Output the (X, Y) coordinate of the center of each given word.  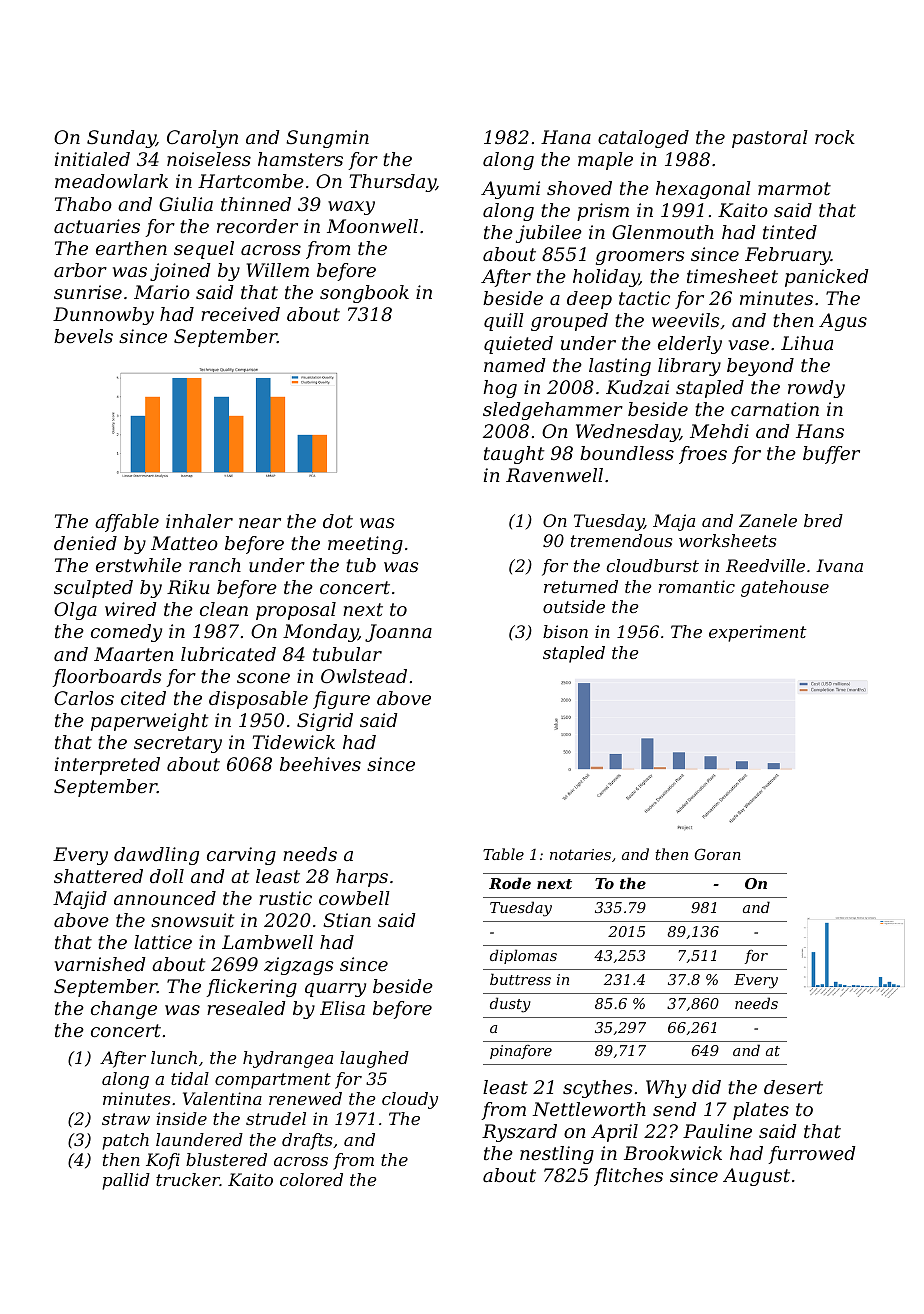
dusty (510, 1005)
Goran (717, 854)
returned (581, 586)
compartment (273, 1081)
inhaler (199, 521)
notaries (580, 854)
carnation (775, 409)
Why (666, 1089)
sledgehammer (553, 411)
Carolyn (202, 139)
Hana (566, 137)
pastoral (770, 139)
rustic (285, 898)
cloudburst (653, 565)
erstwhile (139, 565)
